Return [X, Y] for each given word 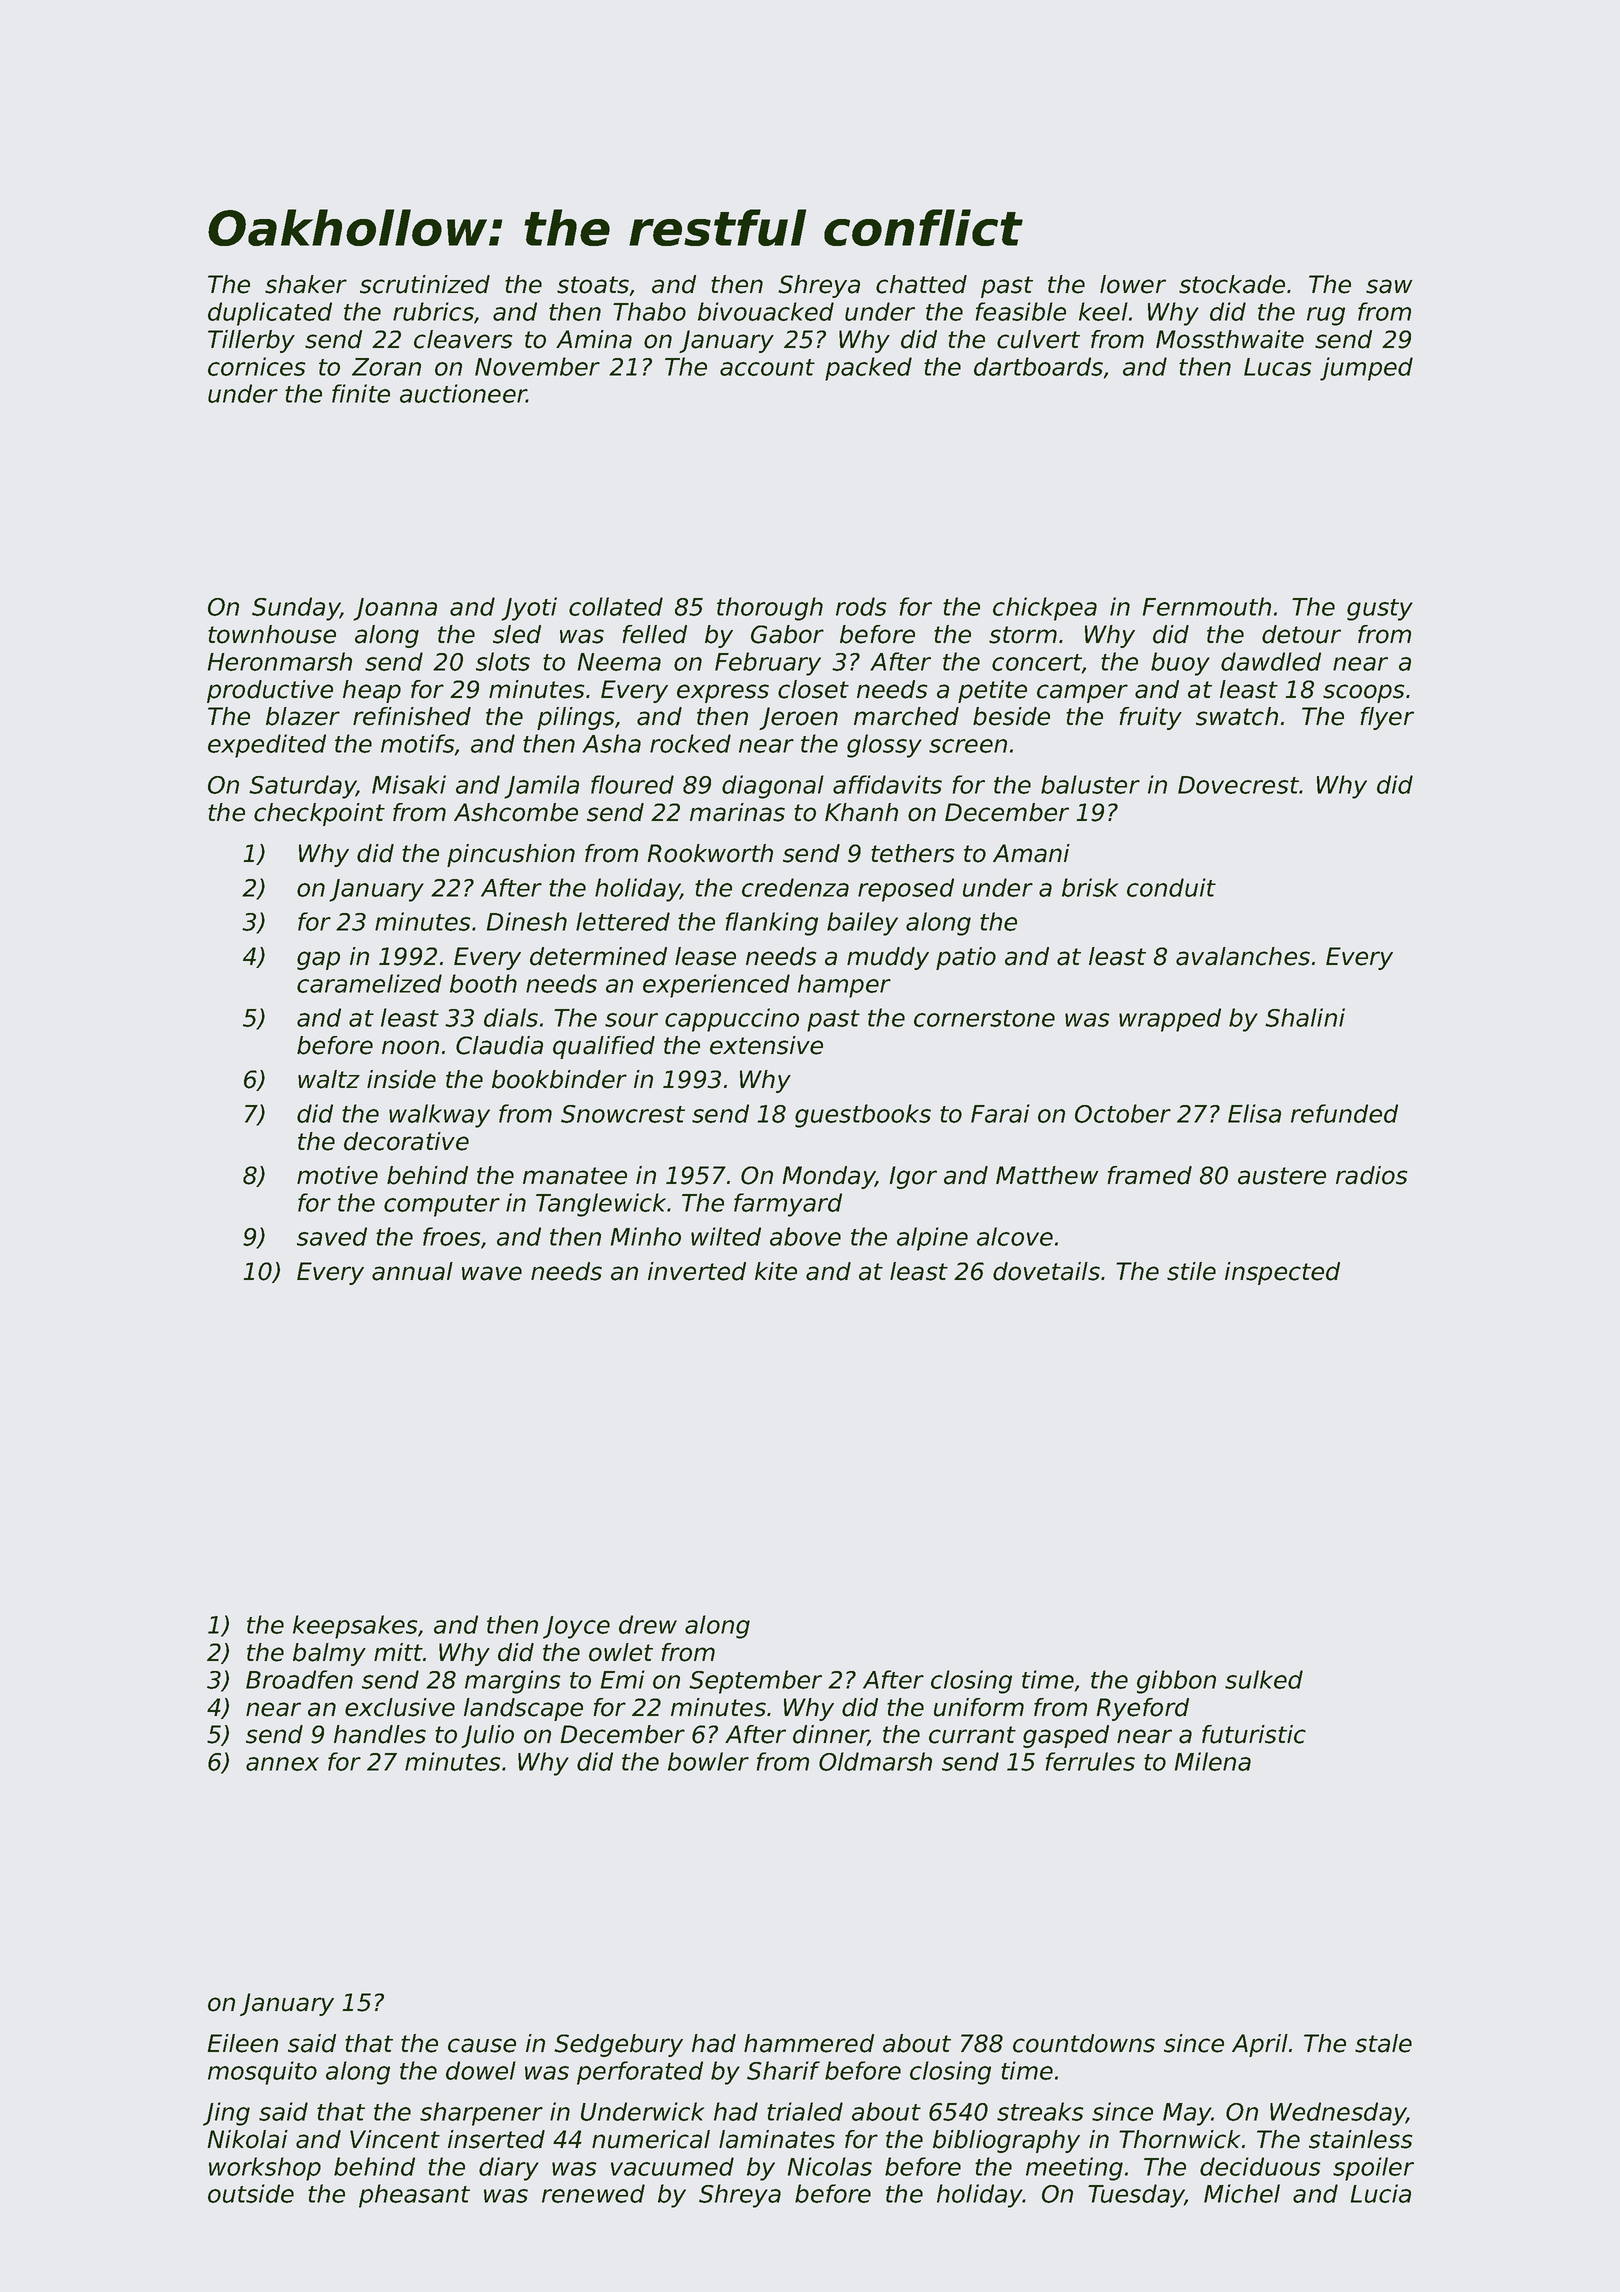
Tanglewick [601, 1205]
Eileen [243, 2043]
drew [648, 1624]
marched [906, 716]
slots [503, 661]
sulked [1264, 1679]
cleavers [463, 339]
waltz [329, 1079]
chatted [921, 284]
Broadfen [299, 1679]
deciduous [1260, 2166]
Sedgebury [618, 2045]
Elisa [1254, 1113]
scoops [1363, 693]
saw [1389, 286]
